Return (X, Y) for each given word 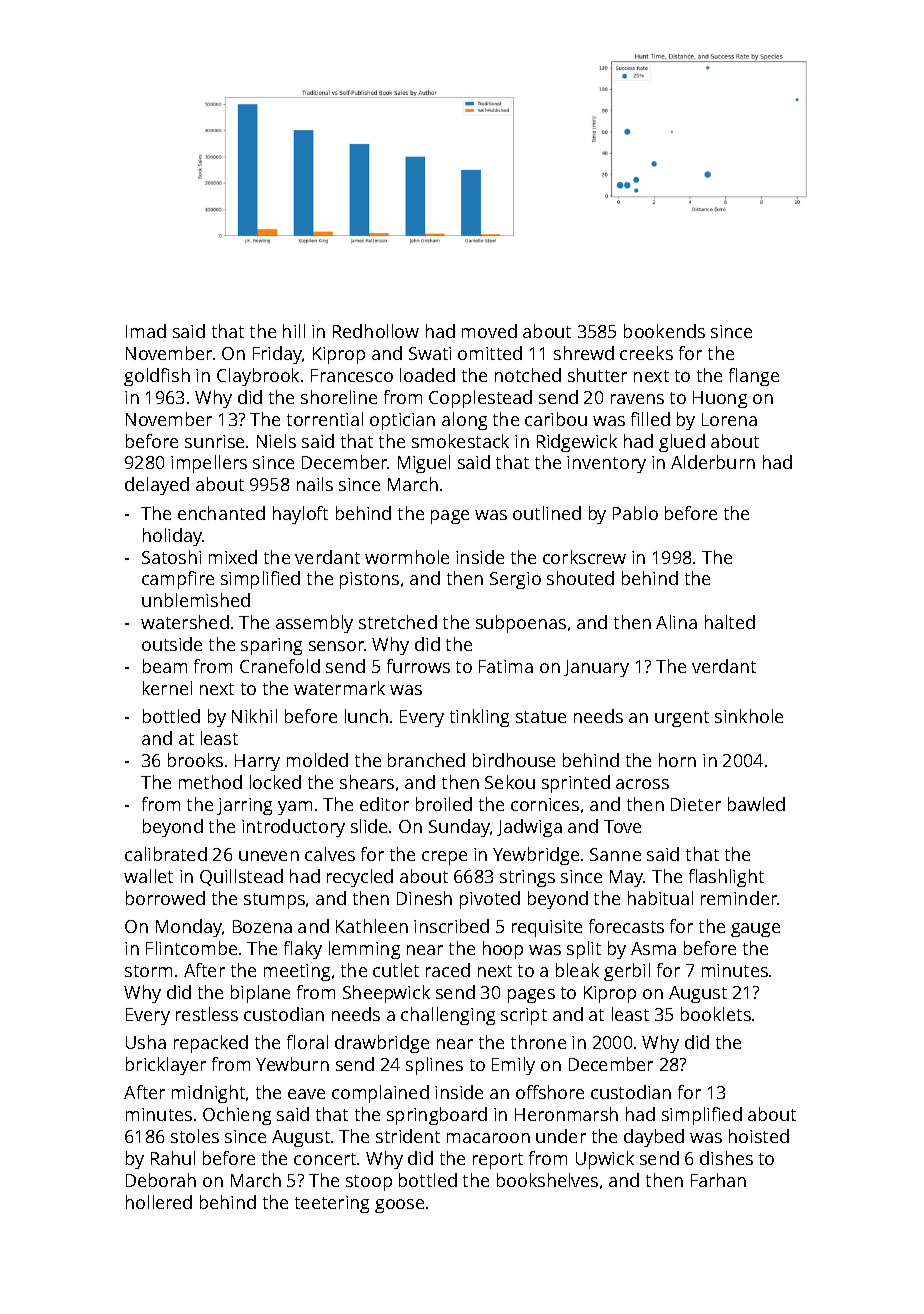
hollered (159, 1202)
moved (489, 331)
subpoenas (521, 624)
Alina (676, 622)
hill (294, 331)
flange (754, 377)
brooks (195, 760)
